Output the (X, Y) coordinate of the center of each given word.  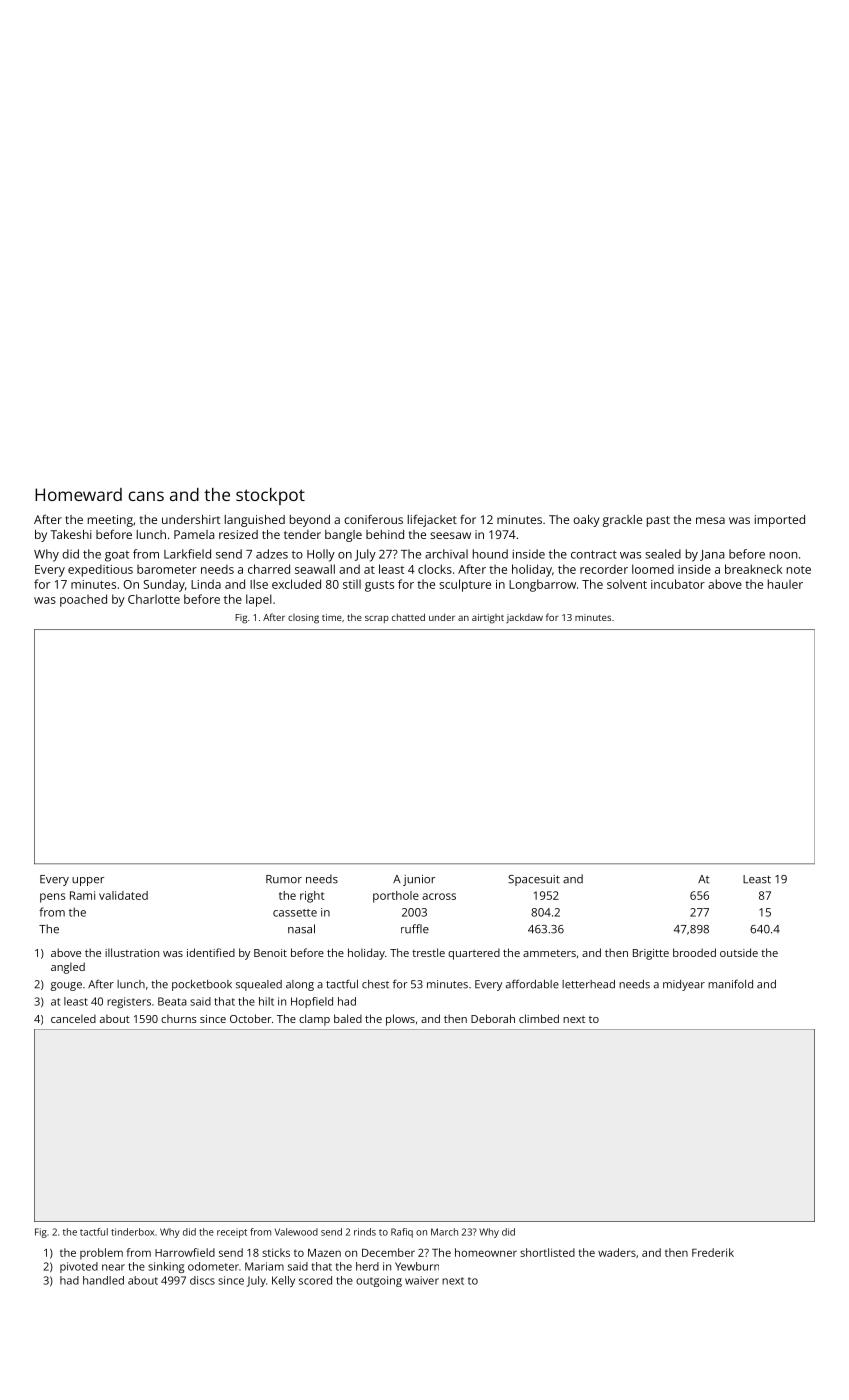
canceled (73, 1018)
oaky (586, 521)
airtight (488, 619)
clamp (314, 1020)
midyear (684, 985)
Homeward (78, 494)
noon (783, 555)
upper (88, 881)
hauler (785, 584)
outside (739, 952)
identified (211, 952)
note (799, 570)
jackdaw (524, 618)
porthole (396, 897)
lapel (259, 600)
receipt (232, 1233)
